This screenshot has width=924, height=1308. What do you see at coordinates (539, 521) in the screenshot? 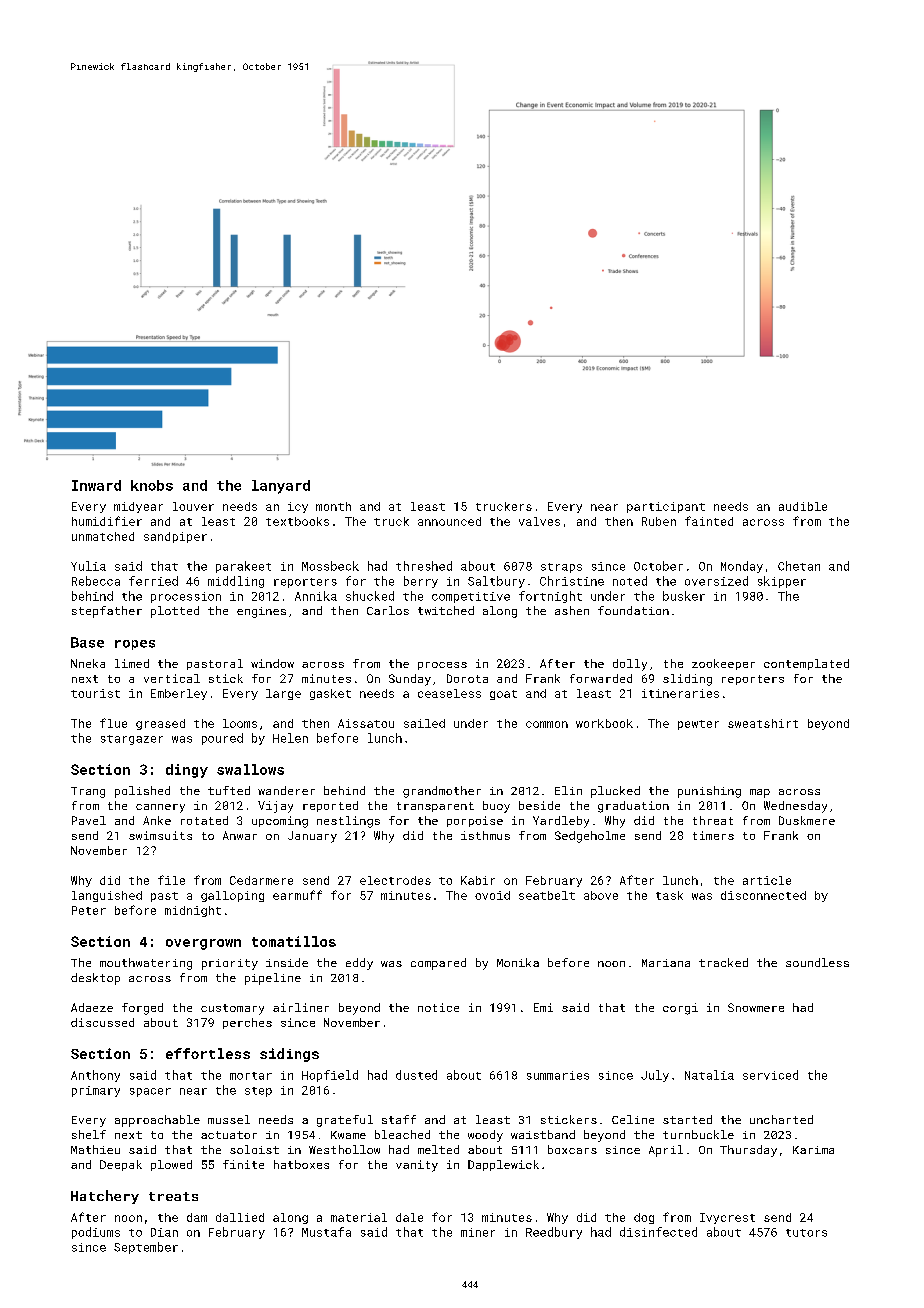
I see `valves` at bounding box center [539, 521].
